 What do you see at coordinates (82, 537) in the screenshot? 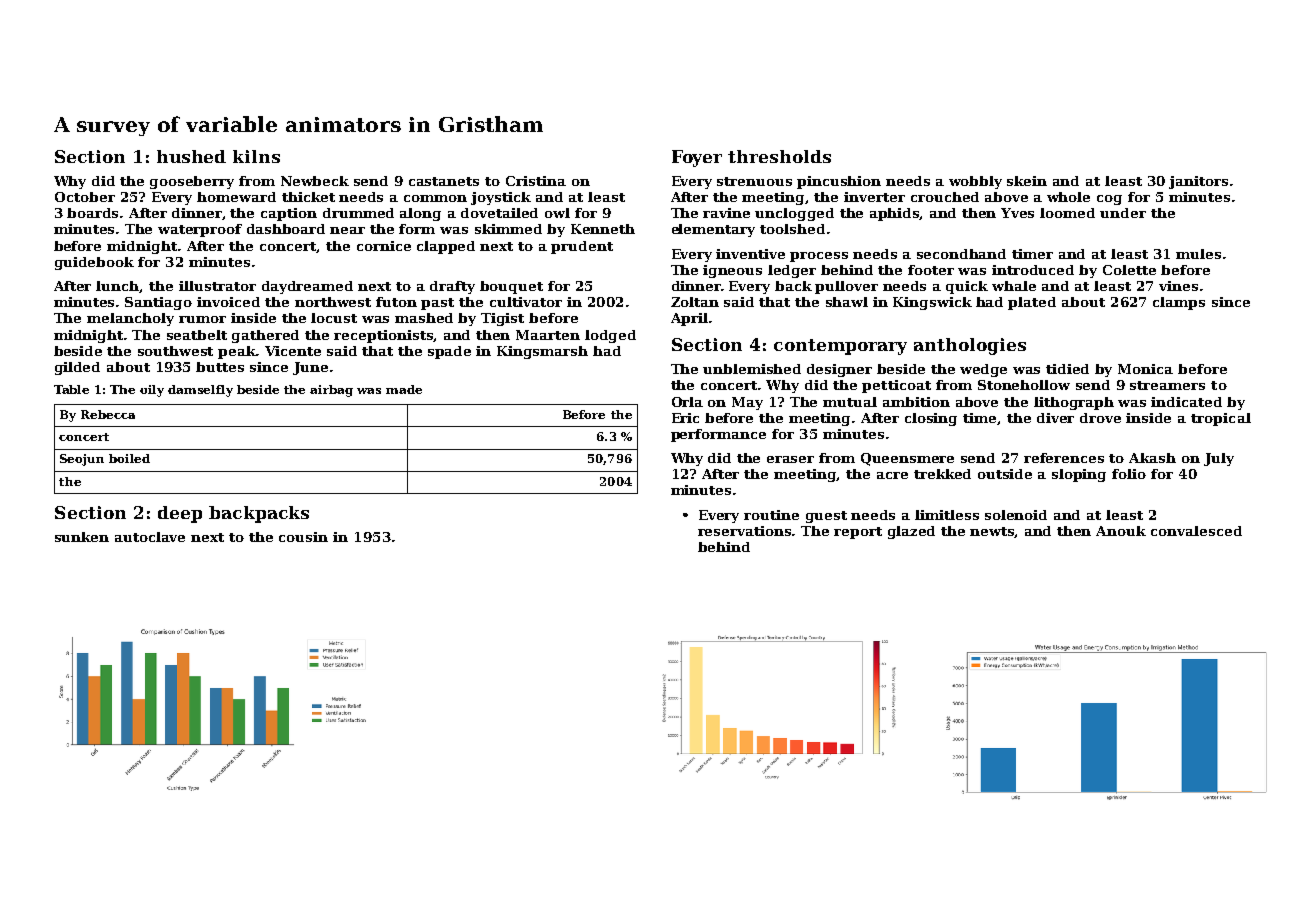
I see `sunken` at bounding box center [82, 537].
